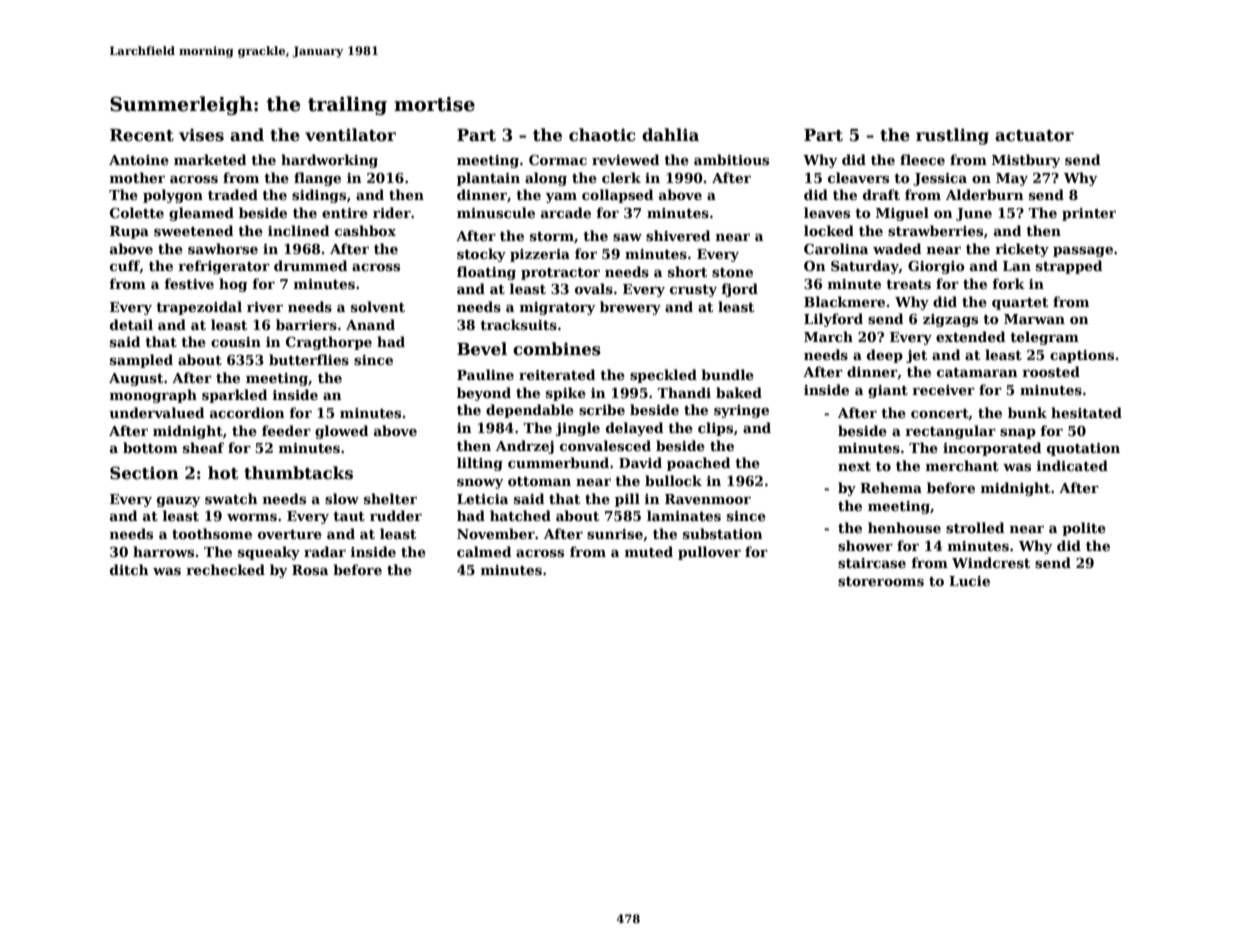 This document has height=952, width=1233. Describe the element at coordinates (1034, 136) in the document. I see `actuator` at that location.
